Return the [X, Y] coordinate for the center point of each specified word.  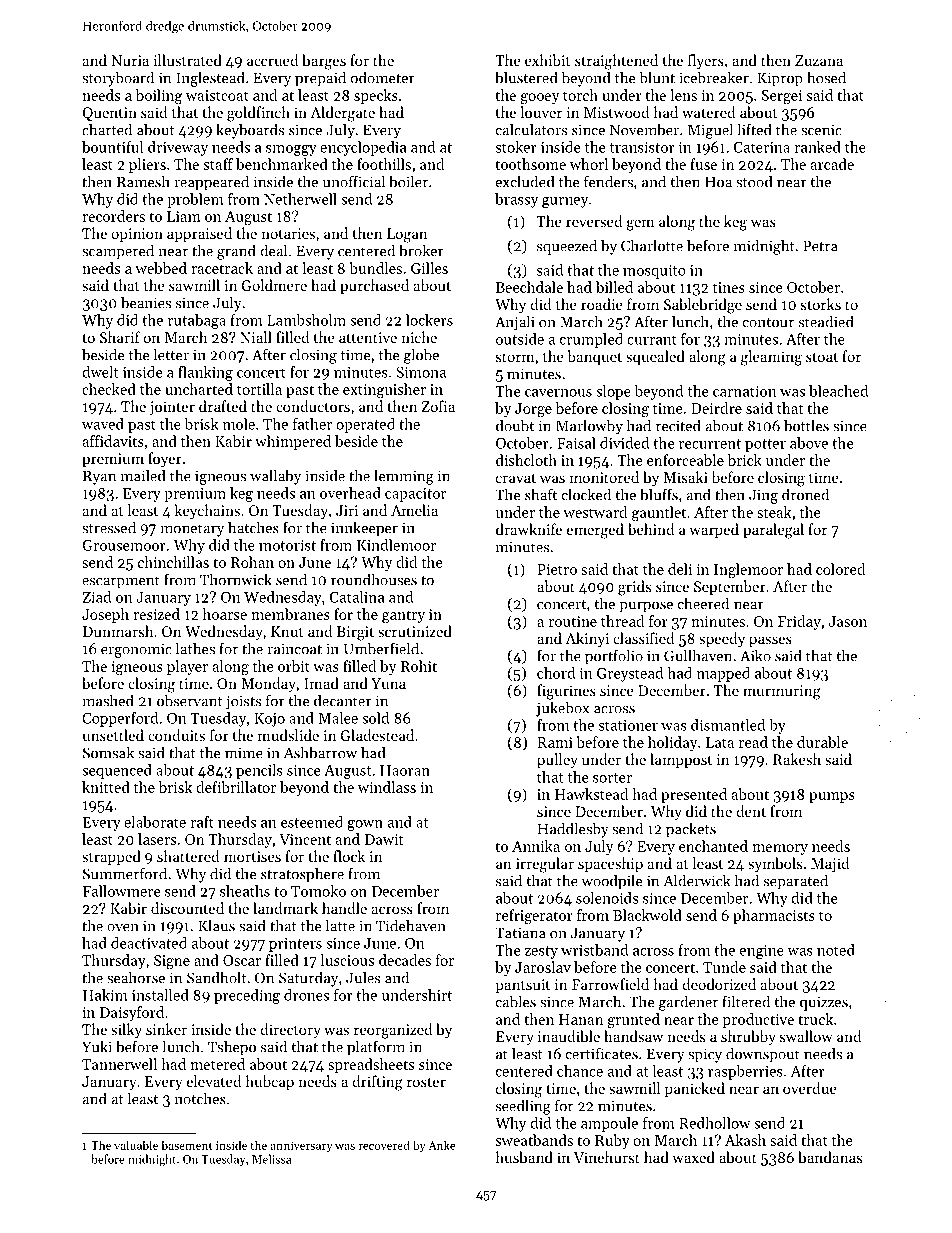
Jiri [347, 510]
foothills [384, 164]
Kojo [269, 720]
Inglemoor [748, 571]
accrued [272, 60]
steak [774, 512]
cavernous [558, 393]
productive [758, 1020]
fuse [703, 164]
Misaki [685, 477]
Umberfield [381, 648]
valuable [136, 1145]
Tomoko [318, 891]
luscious [347, 960]
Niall [256, 337]
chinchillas [173, 562]
